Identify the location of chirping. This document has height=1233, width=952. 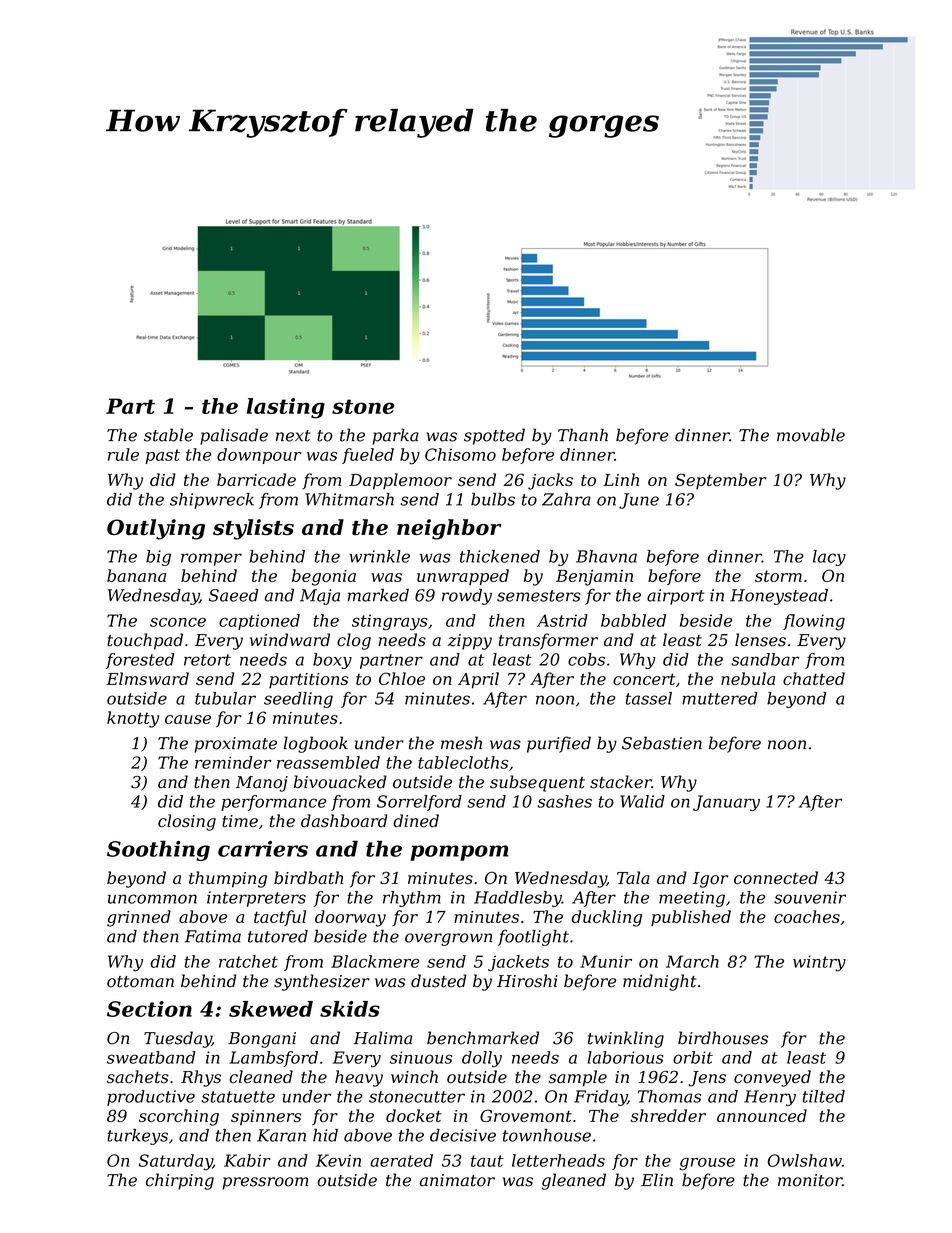
(180, 1181).
